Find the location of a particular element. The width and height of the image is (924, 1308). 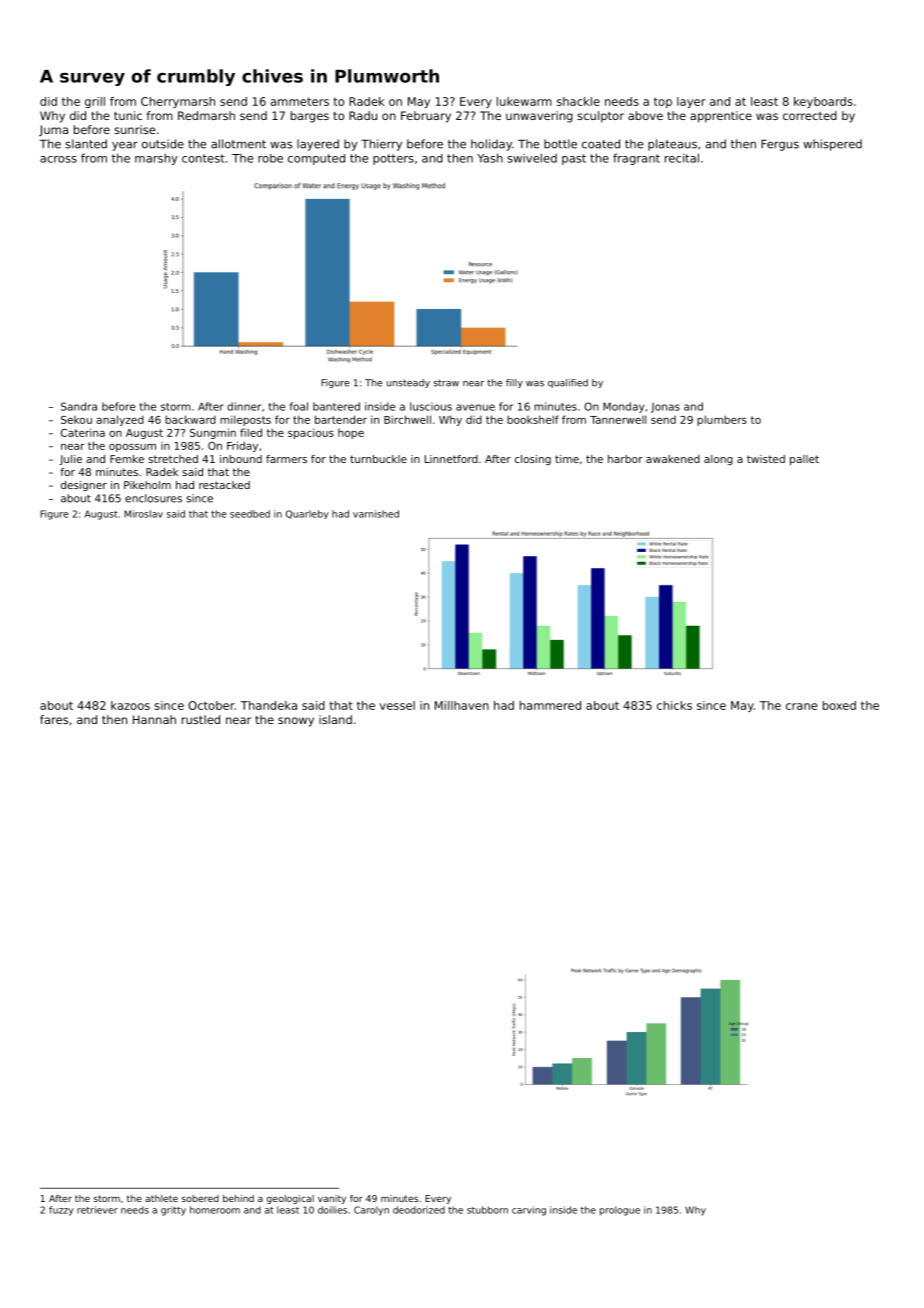

Hannah is located at coordinates (154, 719).
